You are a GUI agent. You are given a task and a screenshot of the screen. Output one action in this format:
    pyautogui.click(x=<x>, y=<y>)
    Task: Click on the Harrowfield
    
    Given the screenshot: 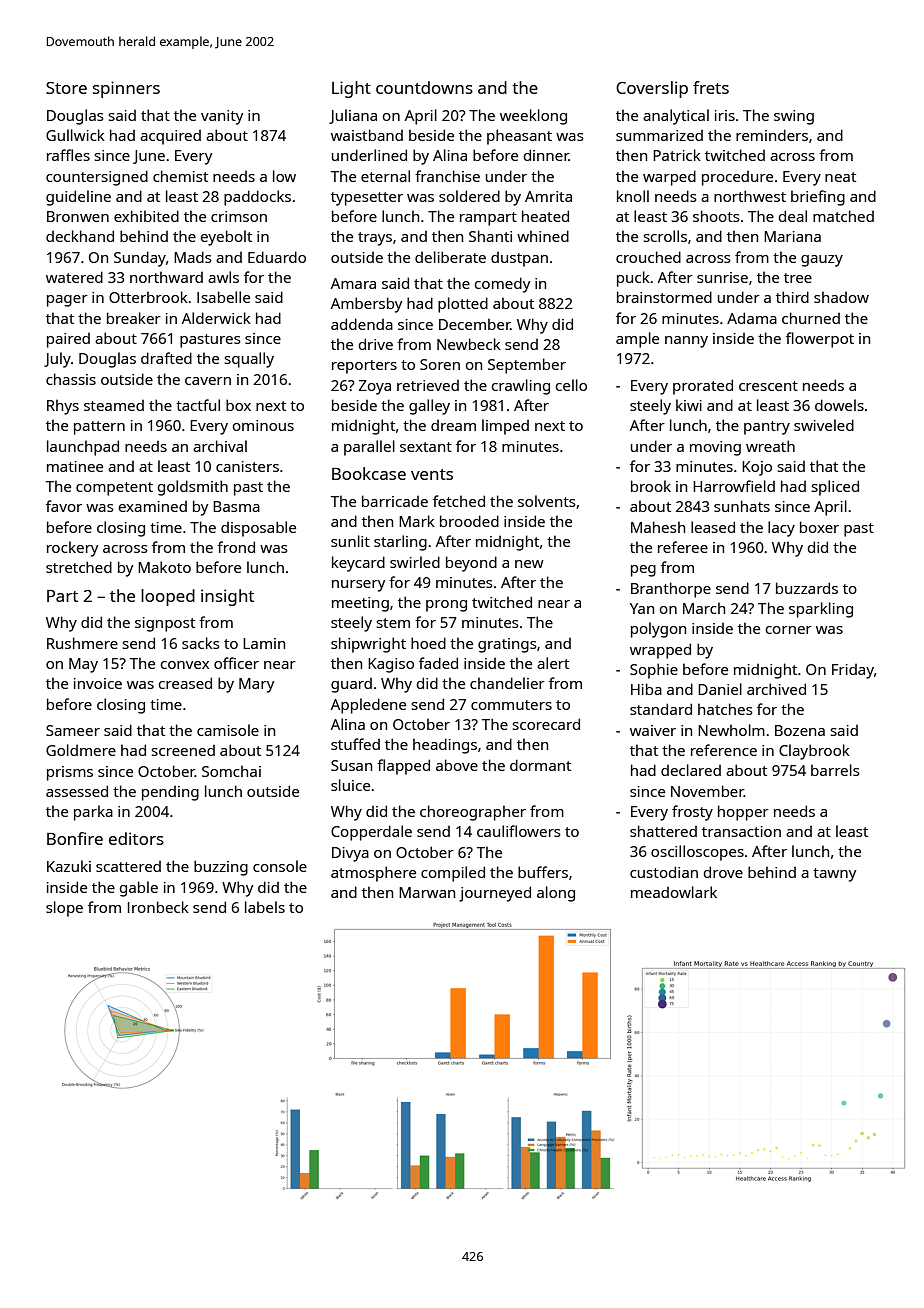 What is the action you would take?
    pyautogui.click(x=734, y=486)
